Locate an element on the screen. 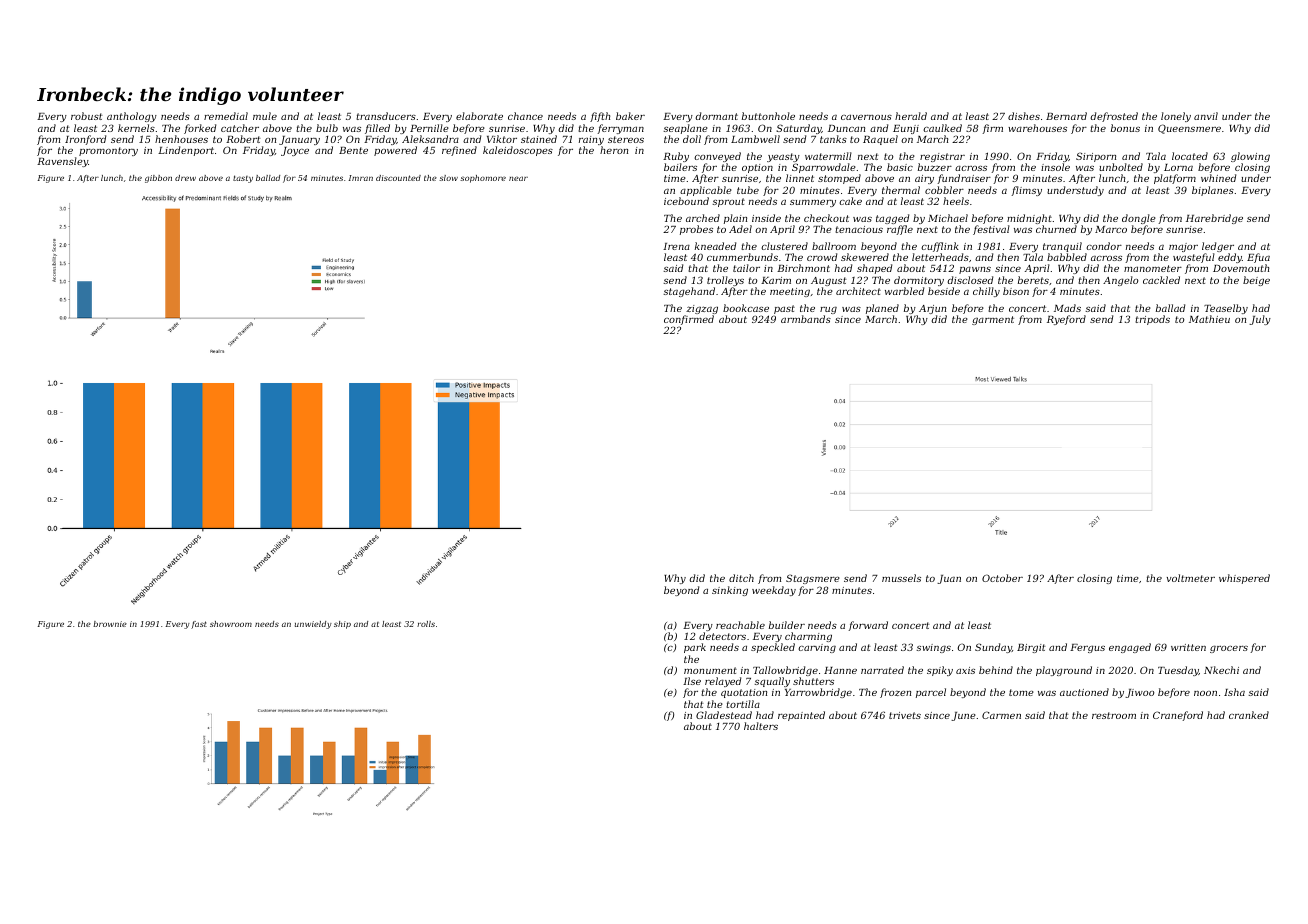 This screenshot has width=1308, height=924. detectors is located at coordinates (722, 636).
